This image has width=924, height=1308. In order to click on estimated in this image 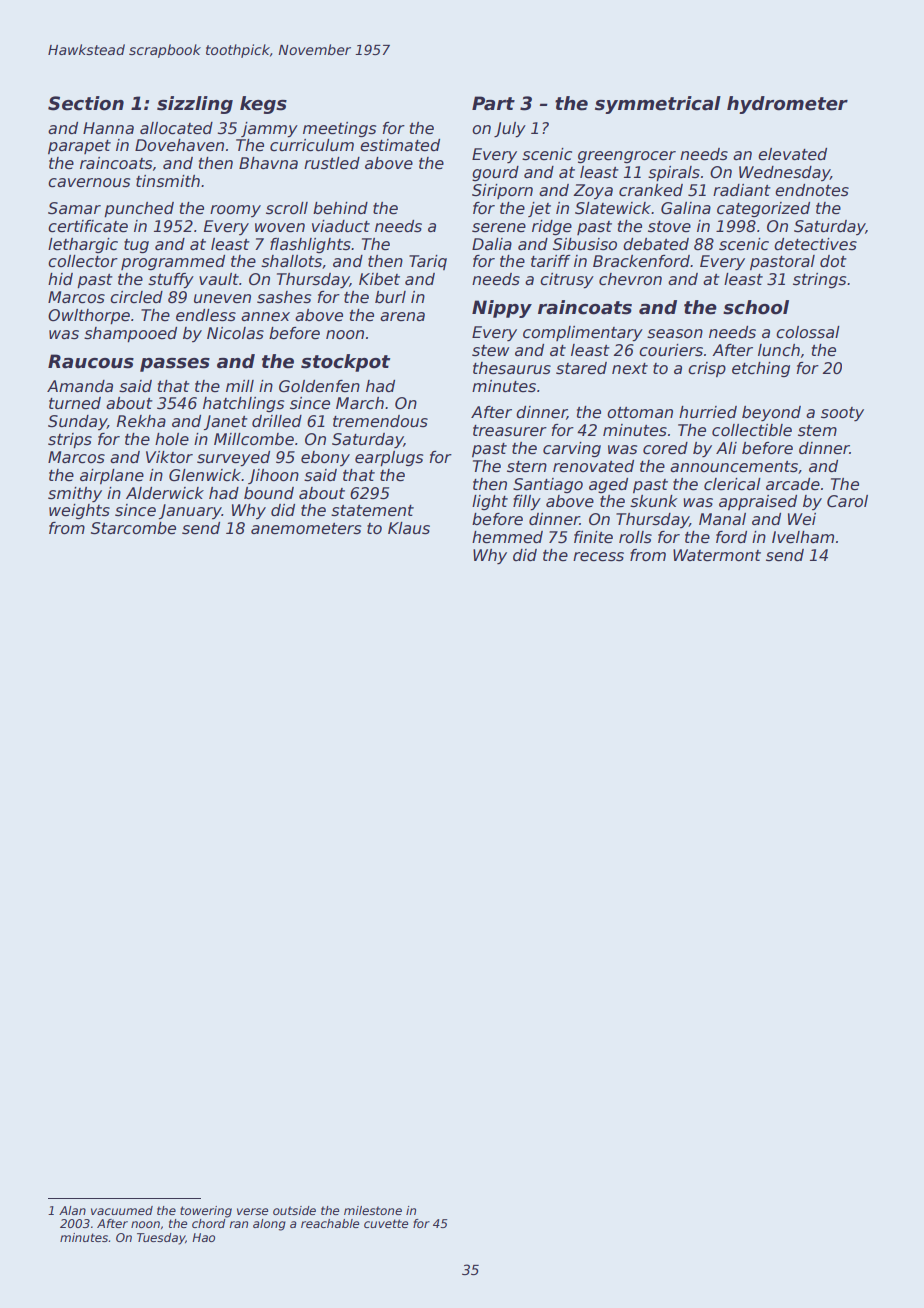, I will do `click(400, 145)`.
